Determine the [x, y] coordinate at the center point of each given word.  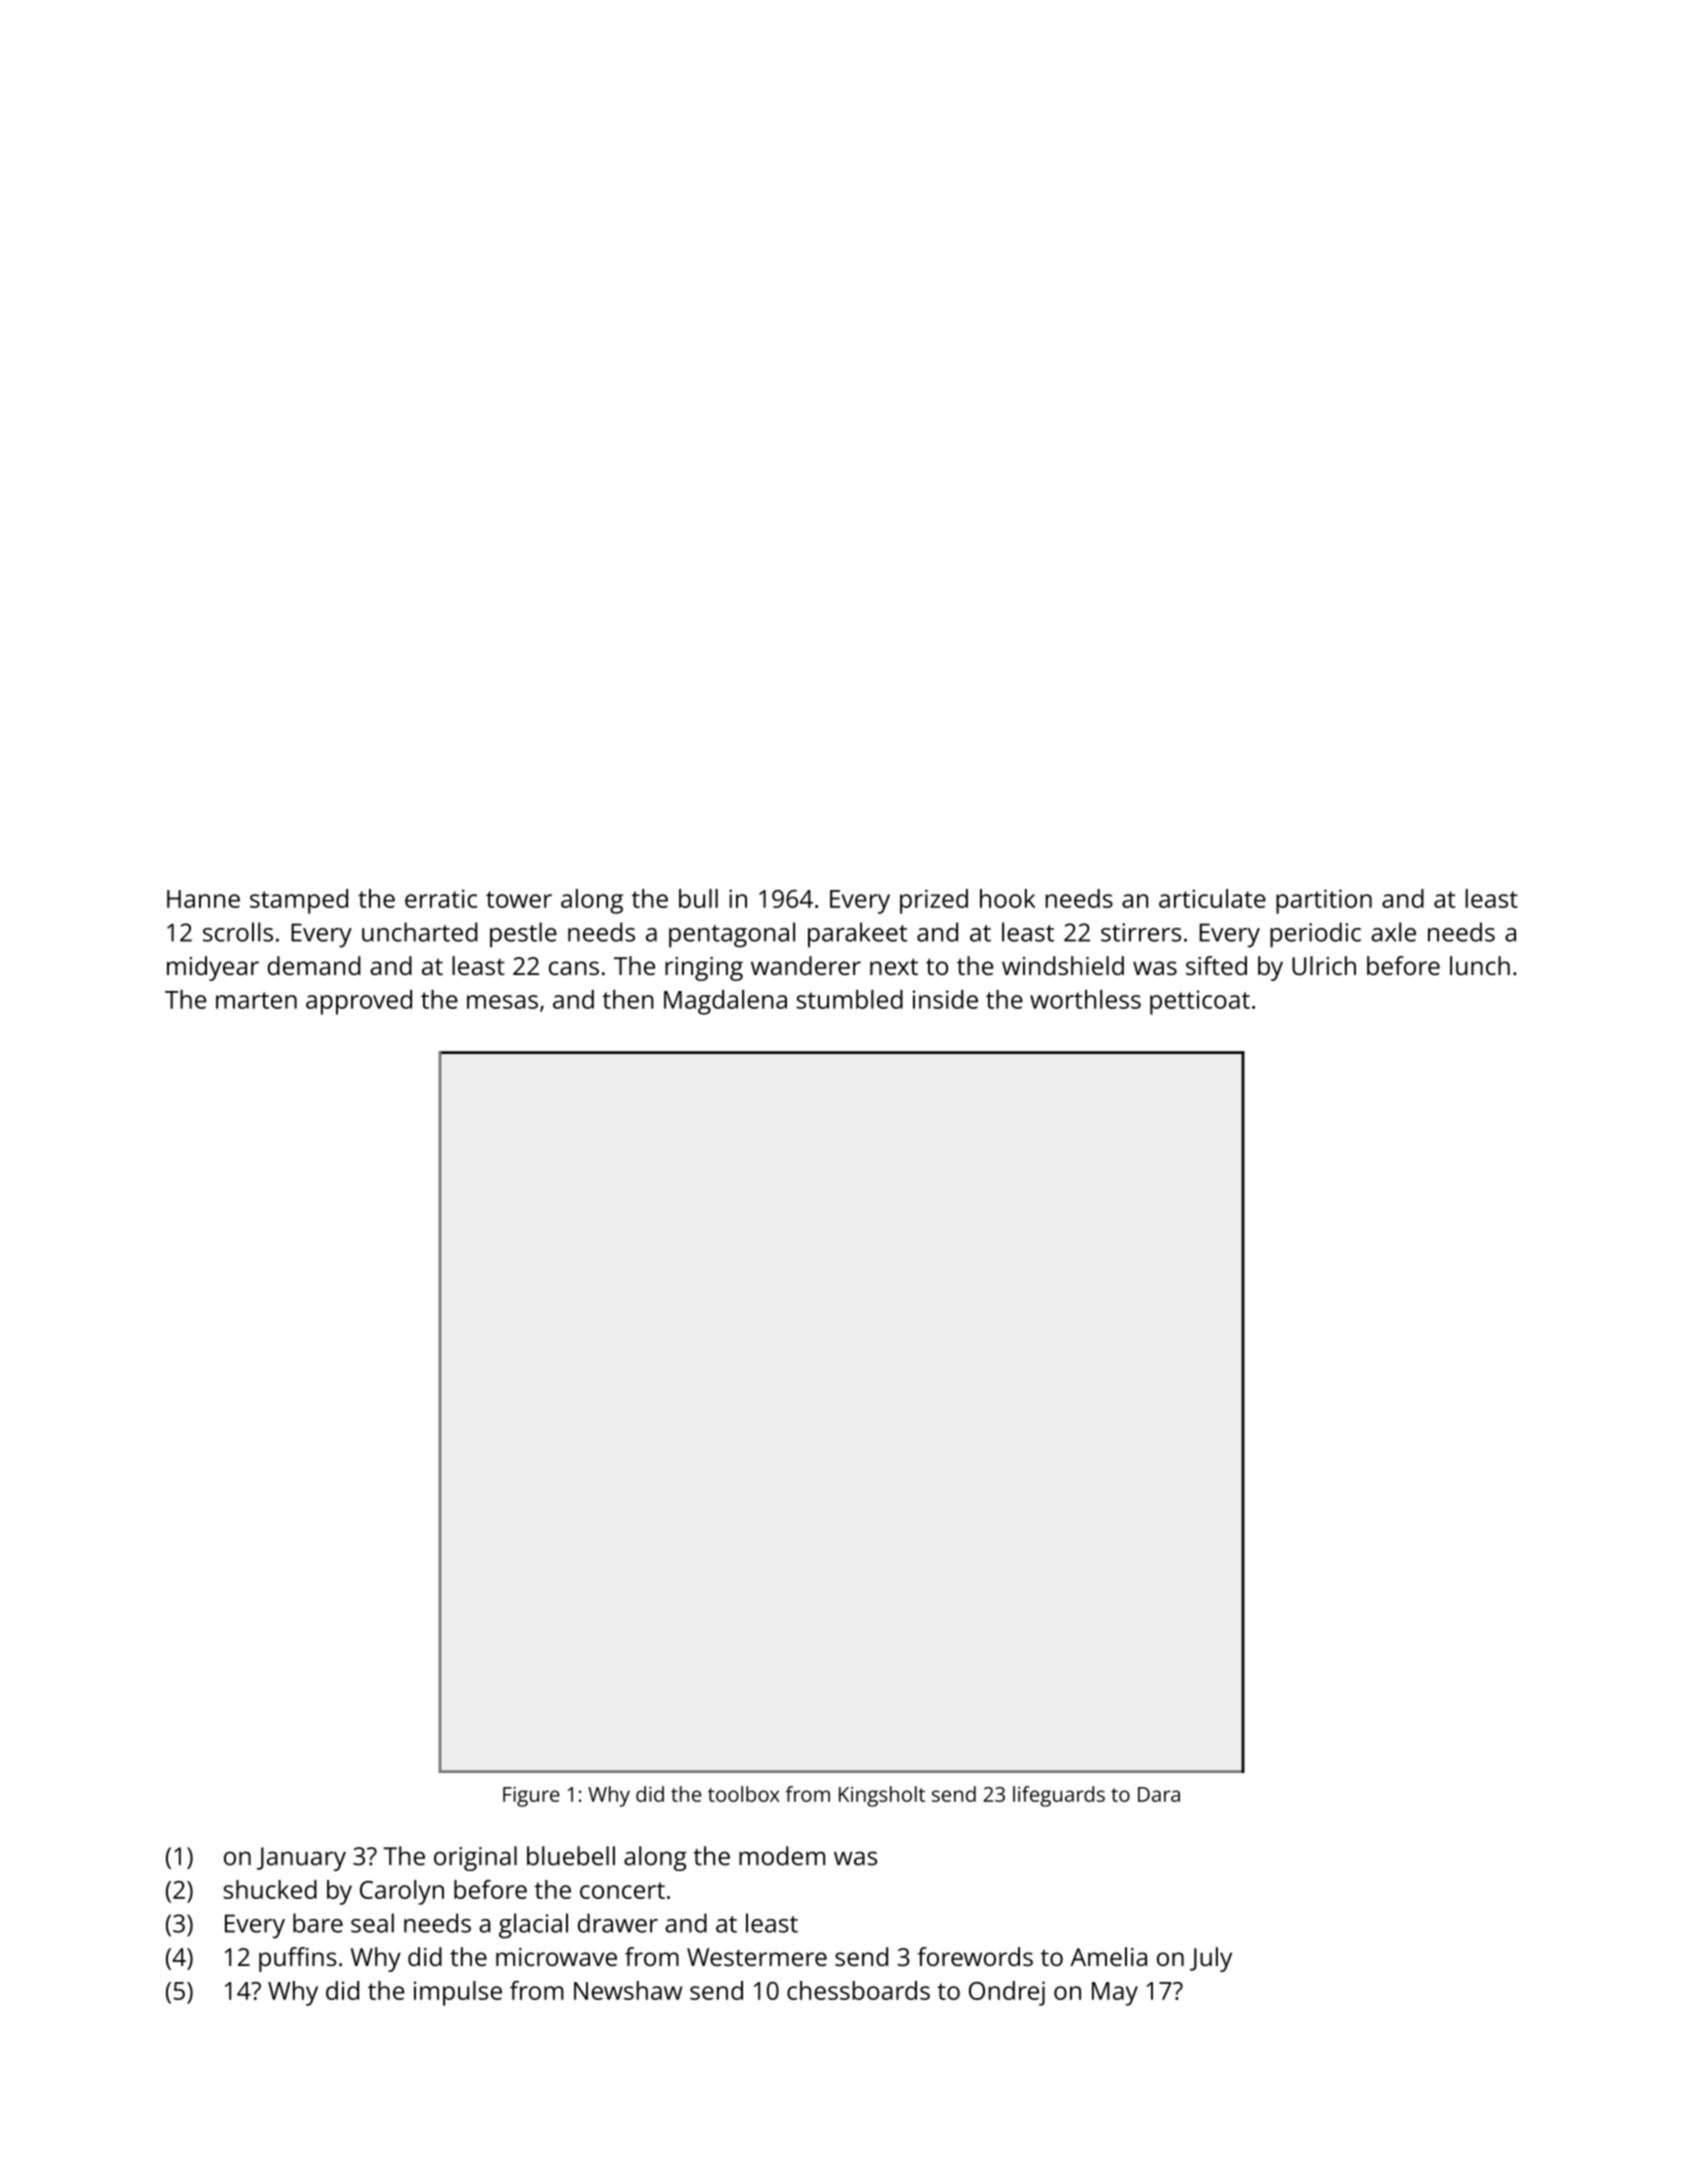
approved [359, 1002]
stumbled [849, 999]
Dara [1159, 1794]
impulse [458, 1993]
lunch [1480, 965]
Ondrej [1007, 1993]
